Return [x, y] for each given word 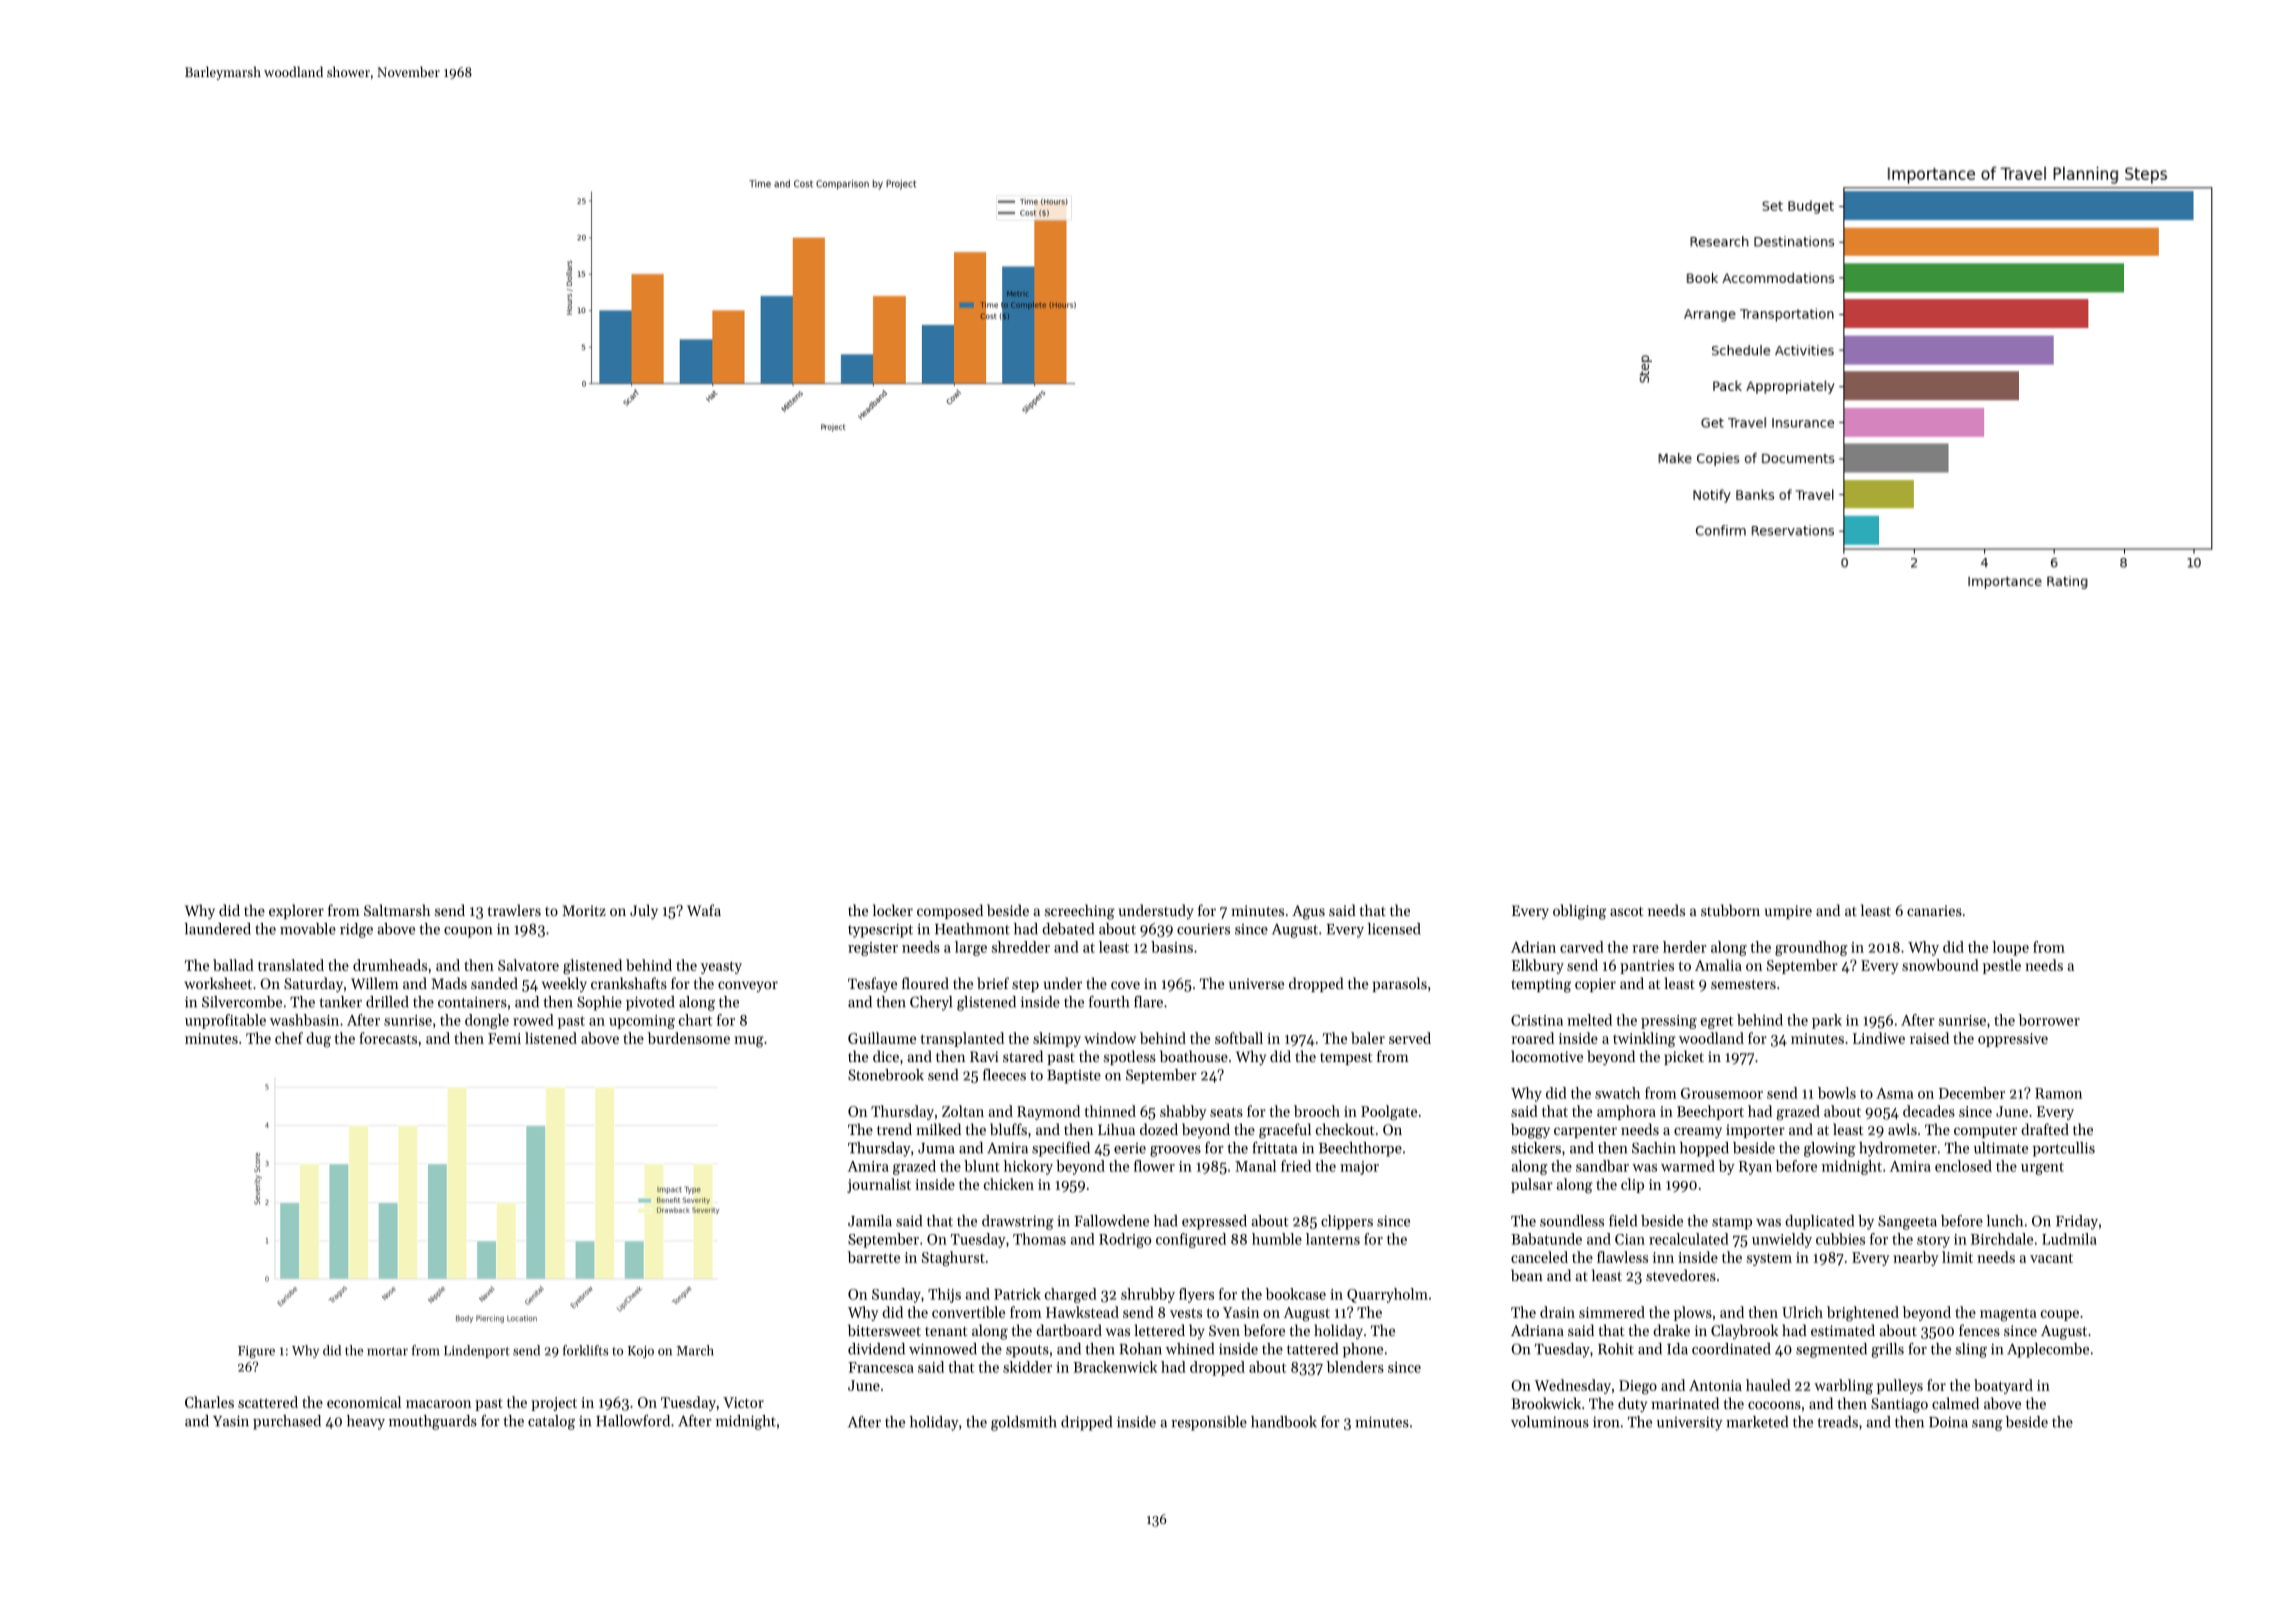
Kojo [641, 1352]
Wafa [704, 910]
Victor [743, 1402]
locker [893, 910]
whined [1190, 1349]
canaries [1934, 910]
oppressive [2013, 1040]
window [1110, 1038]
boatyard [2003, 1386]
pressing [1669, 1022]
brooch [1317, 1111]
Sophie [599, 1003]
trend [894, 1129]
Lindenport [477, 1351]
